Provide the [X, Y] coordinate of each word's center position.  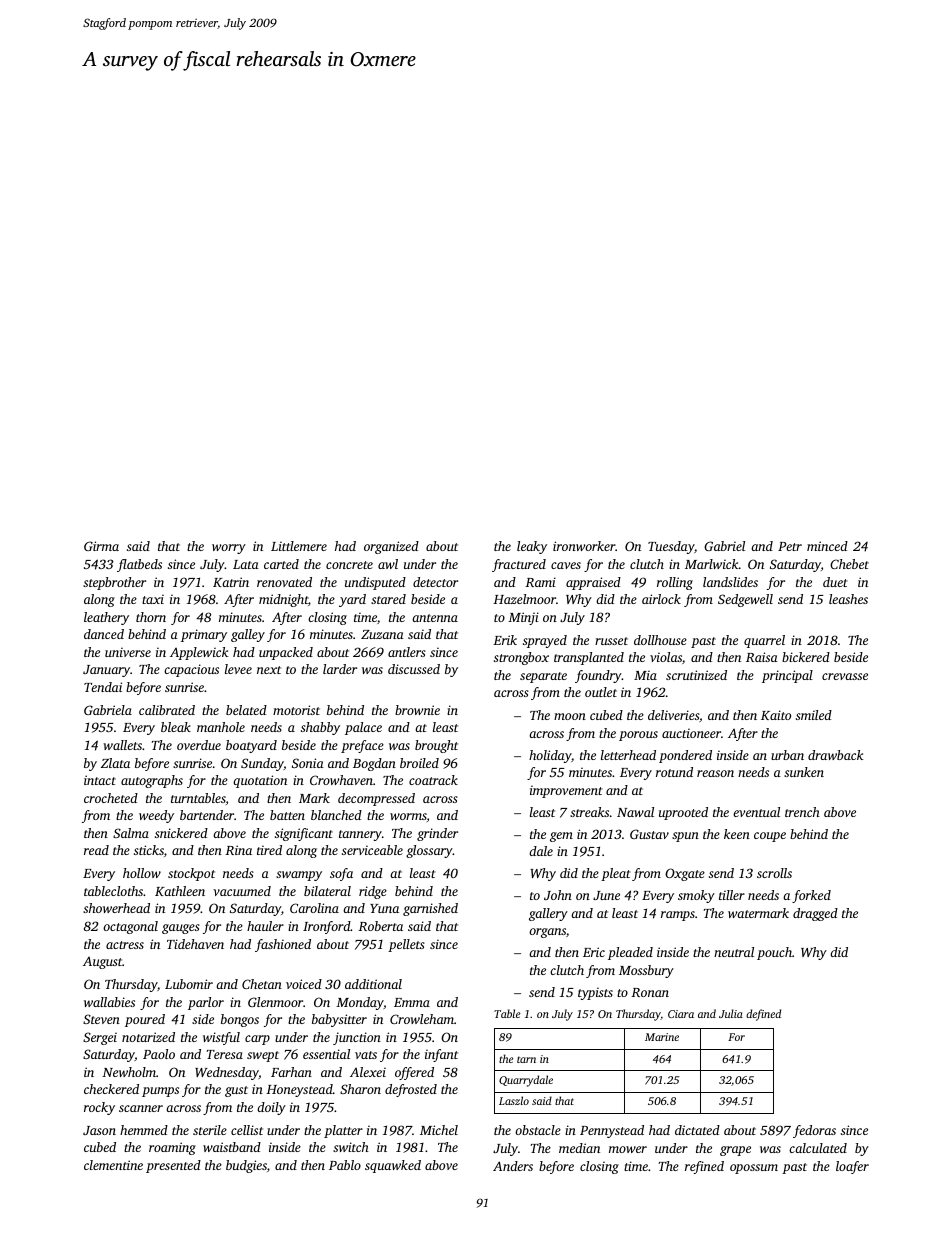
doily [271, 1108]
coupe [770, 837]
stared [388, 599]
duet [835, 582]
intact [100, 780]
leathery [106, 618]
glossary [429, 851]
